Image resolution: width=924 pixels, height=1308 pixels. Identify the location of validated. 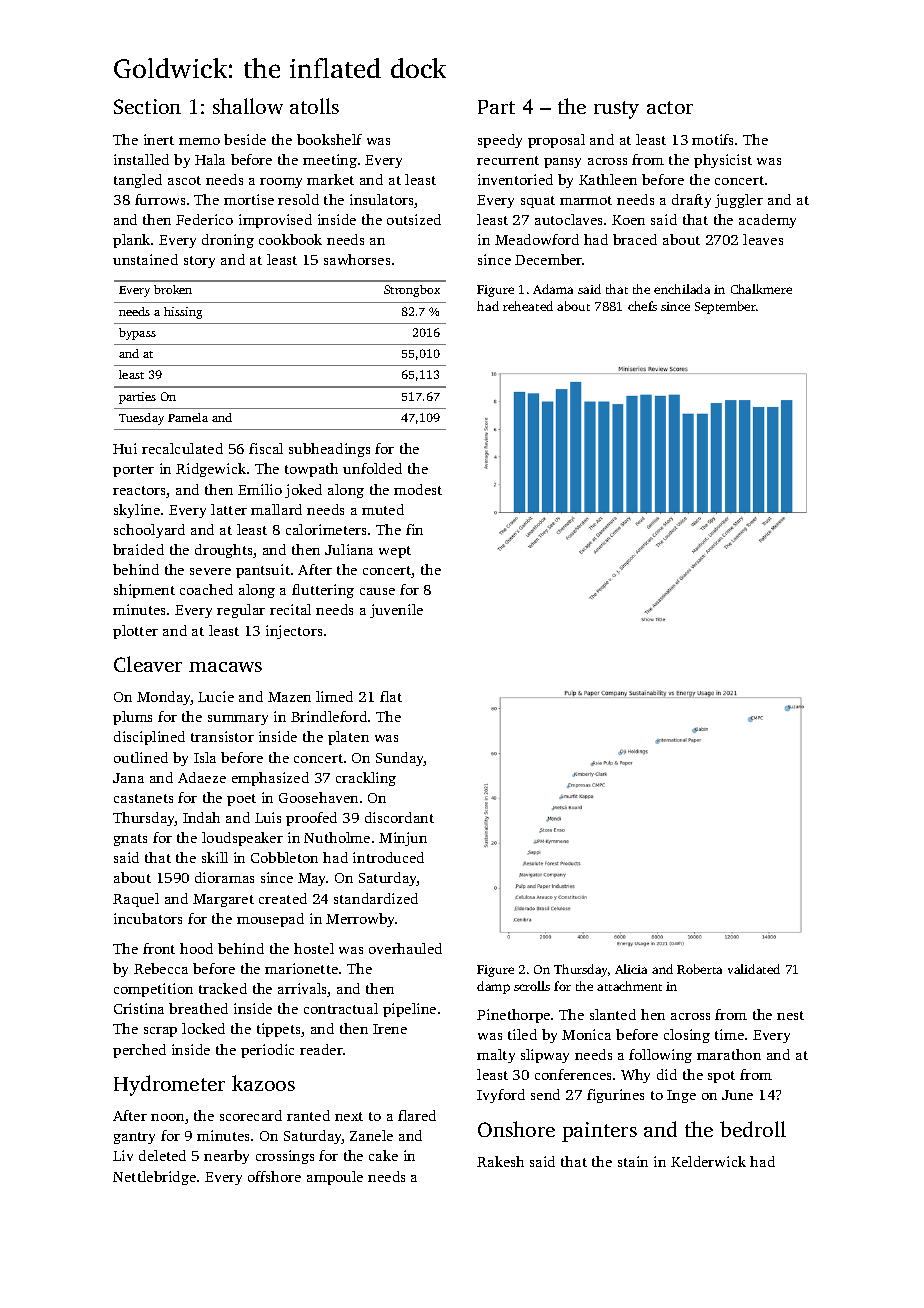
(754, 969).
